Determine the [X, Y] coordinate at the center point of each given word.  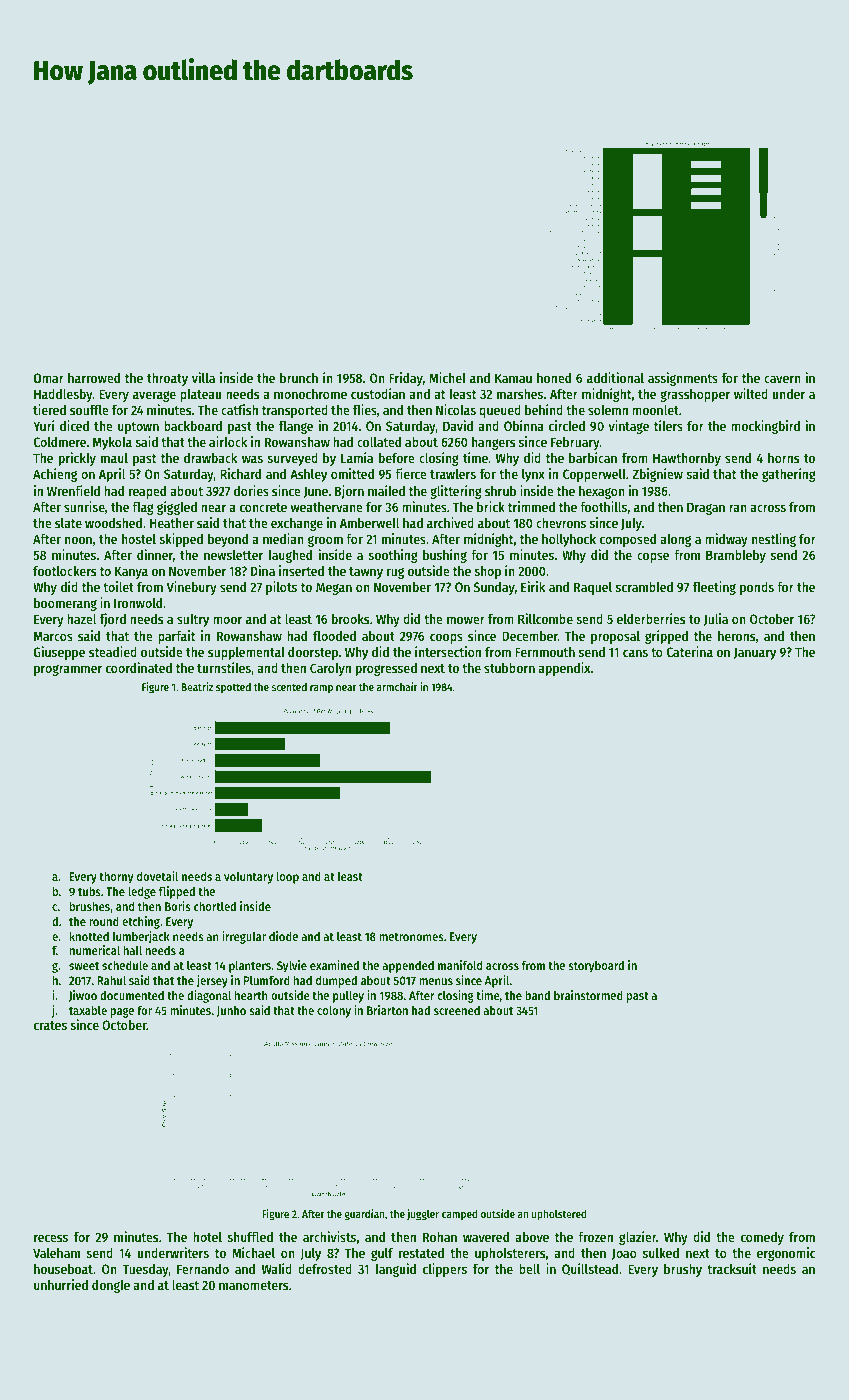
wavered [486, 1237]
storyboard [596, 966]
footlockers [64, 571]
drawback [210, 458]
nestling [774, 540]
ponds [757, 588]
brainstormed [588, 995]
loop [288, 877]
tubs [89, 891]
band [537, 995]
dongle [111, 1286]
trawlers [453, 474]
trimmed [531, 506]
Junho [231, 1011]
